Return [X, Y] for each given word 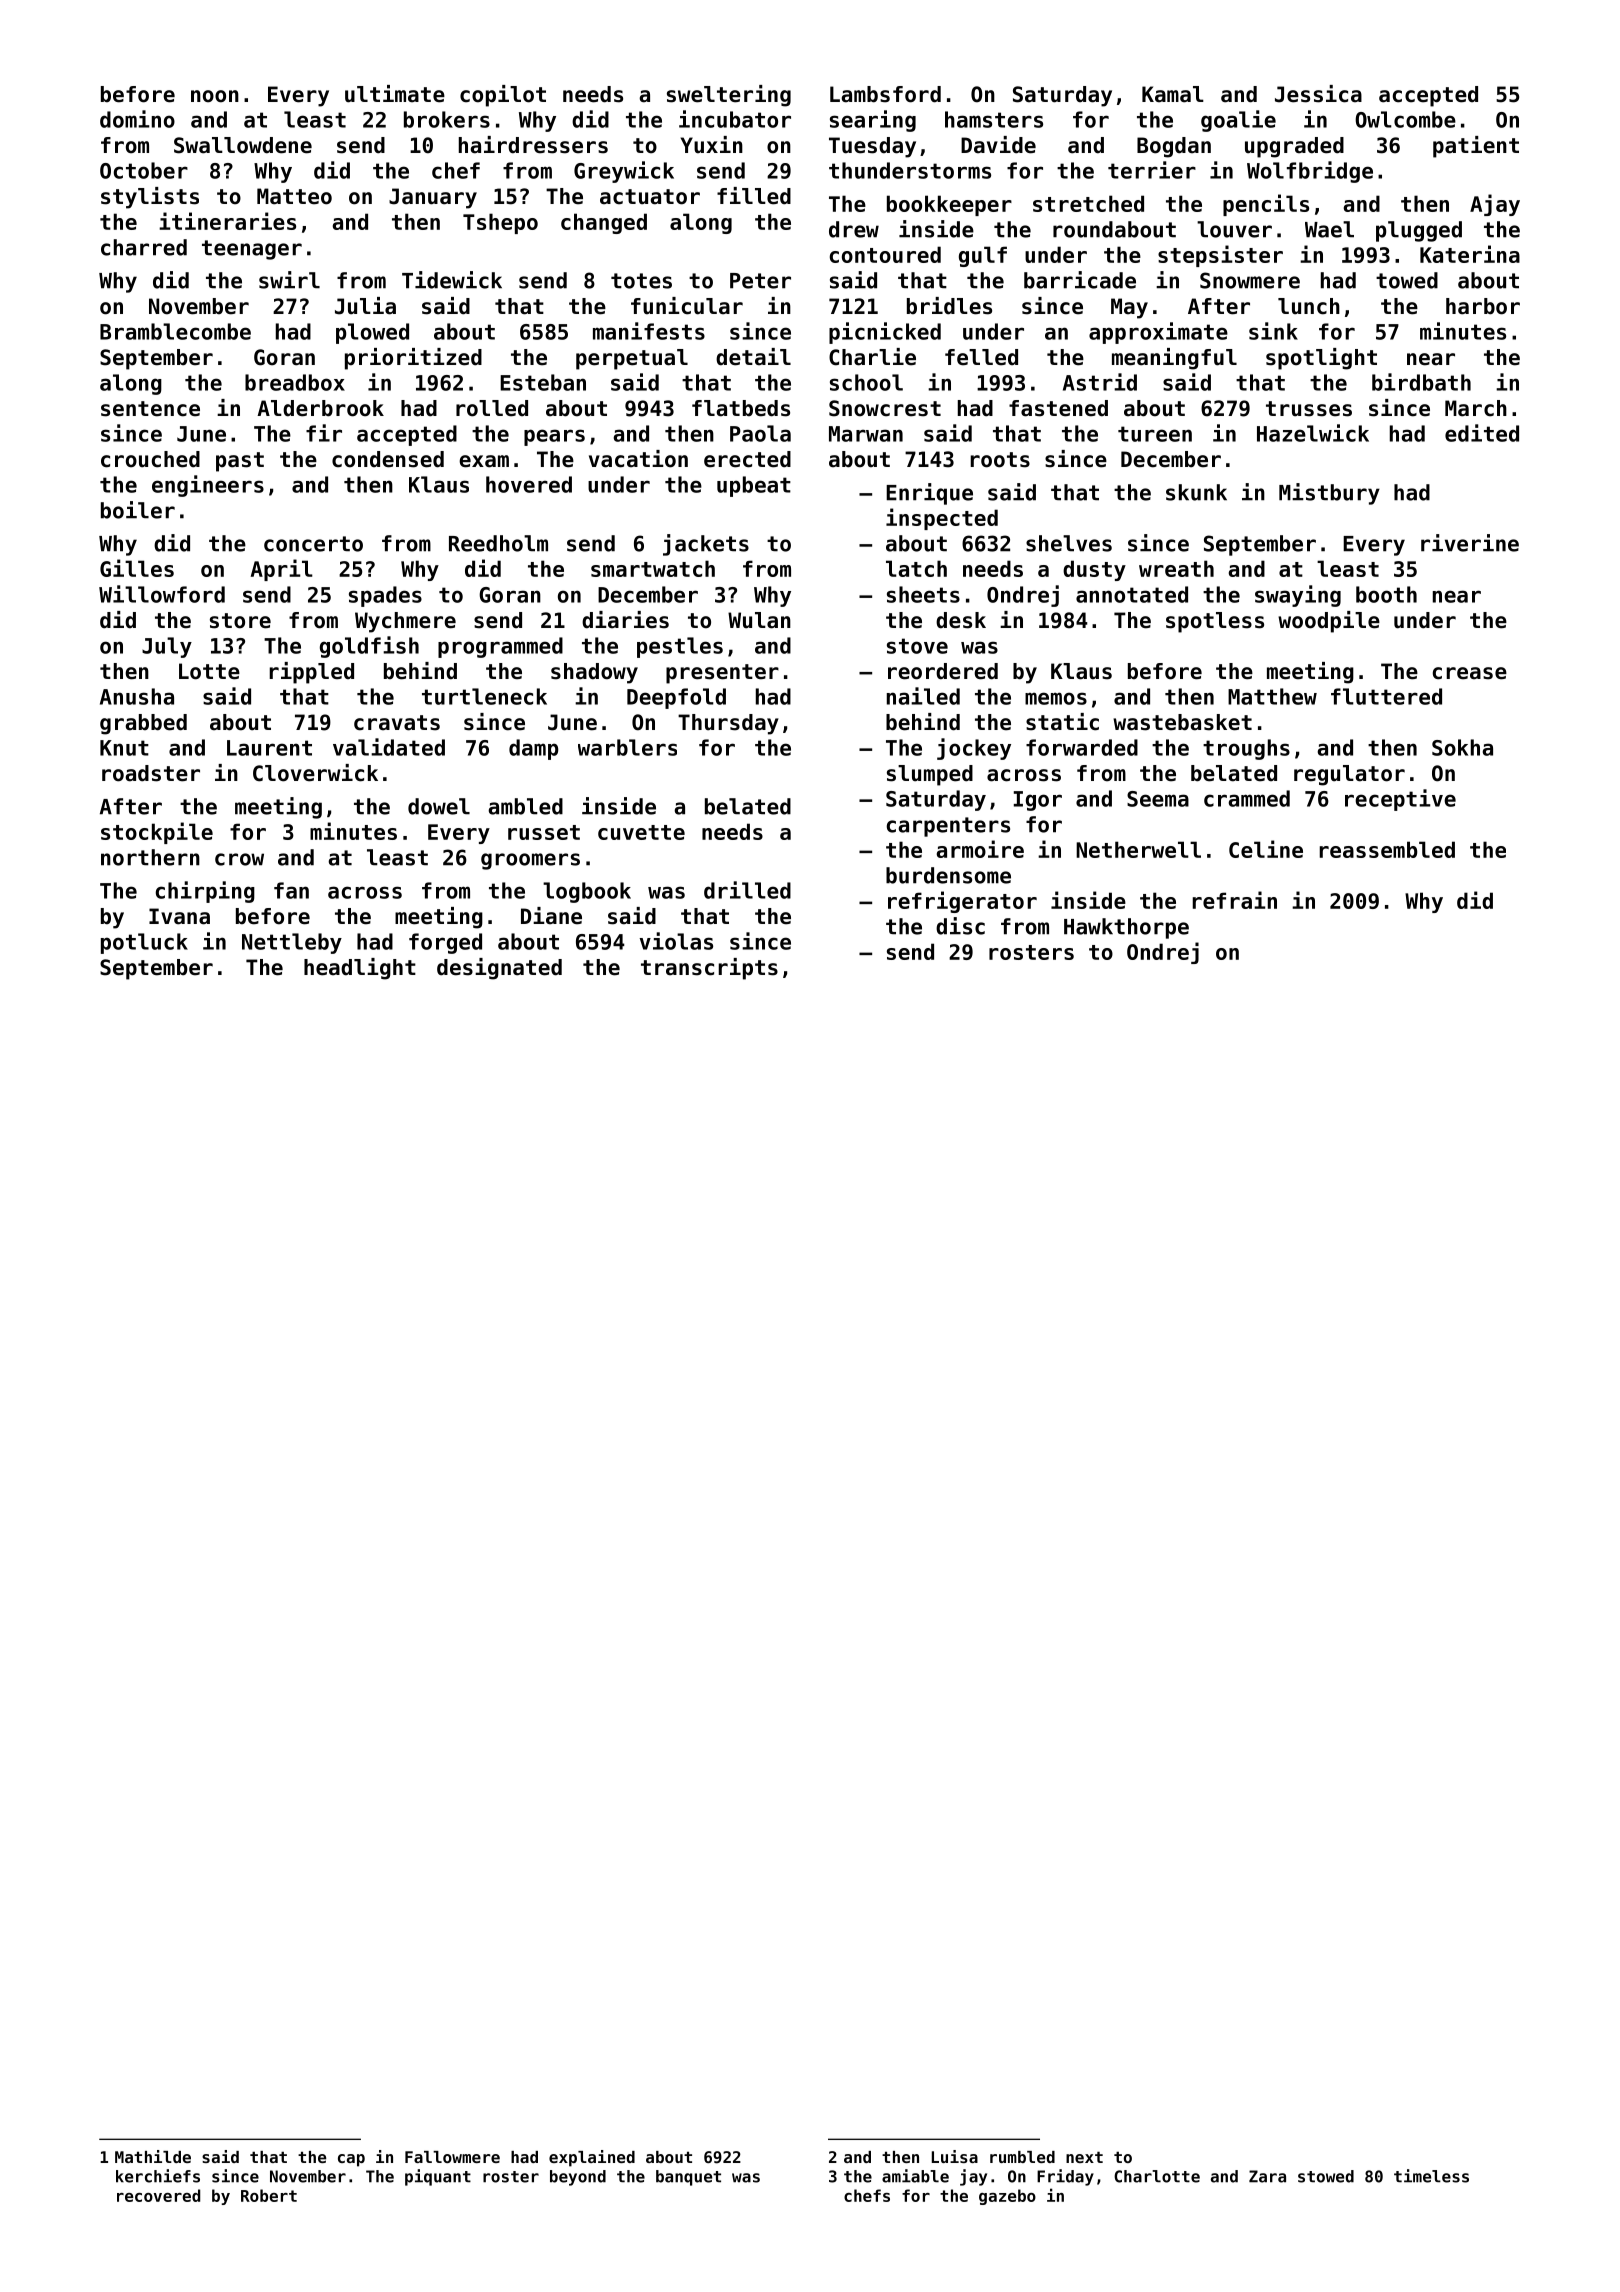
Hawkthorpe [1126, 928]
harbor [1483, 306]
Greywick [624, 172]
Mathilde [153, 2156]
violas [676, 941]
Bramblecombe [175, 331]
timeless [1431, 2176]
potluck [144, 943]
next [1084, 2157]
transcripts [709, 969]
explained [592, 2158]
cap [351, 2160]
